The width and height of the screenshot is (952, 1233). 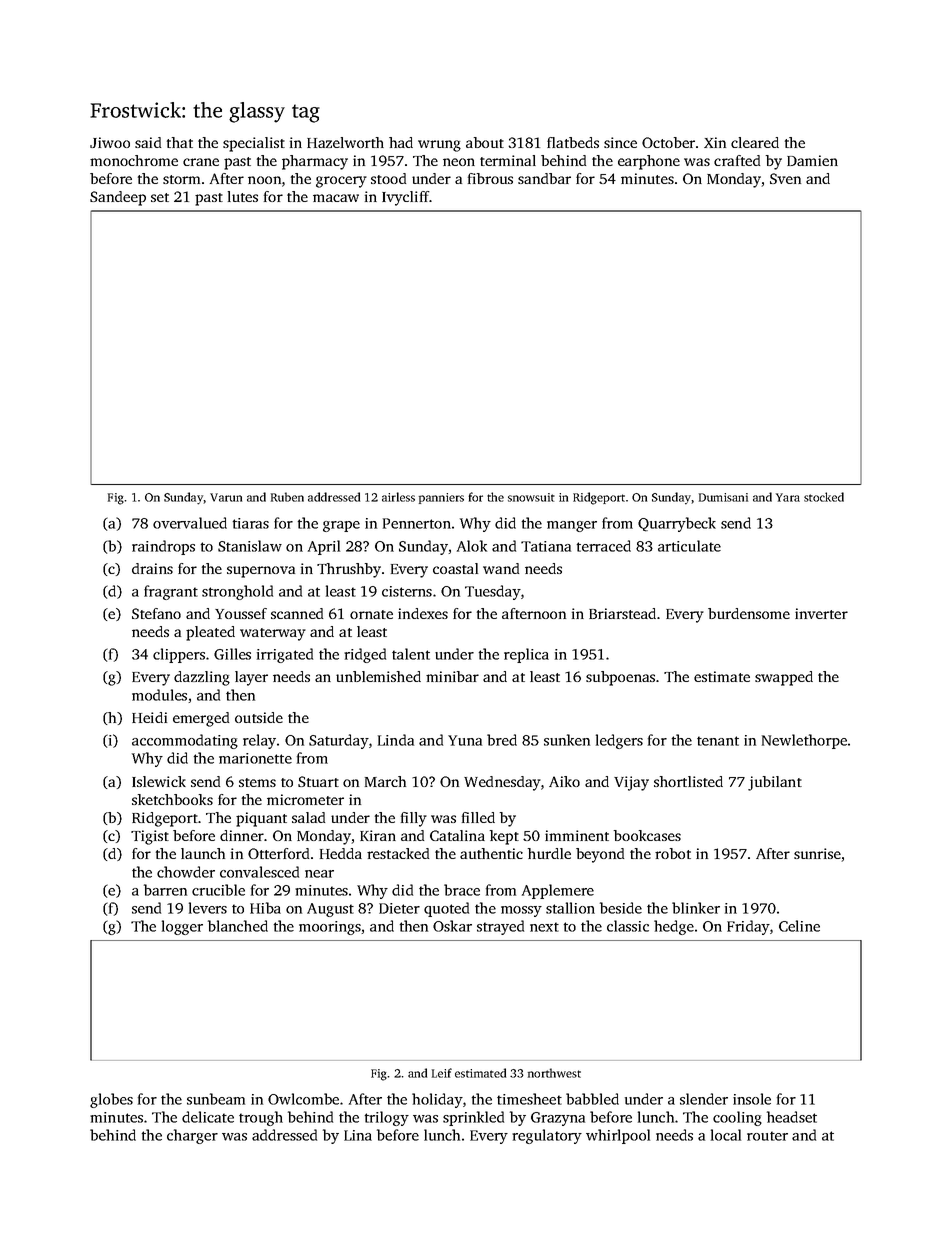 I want to click on coastal, so click(x=455, y=568).
